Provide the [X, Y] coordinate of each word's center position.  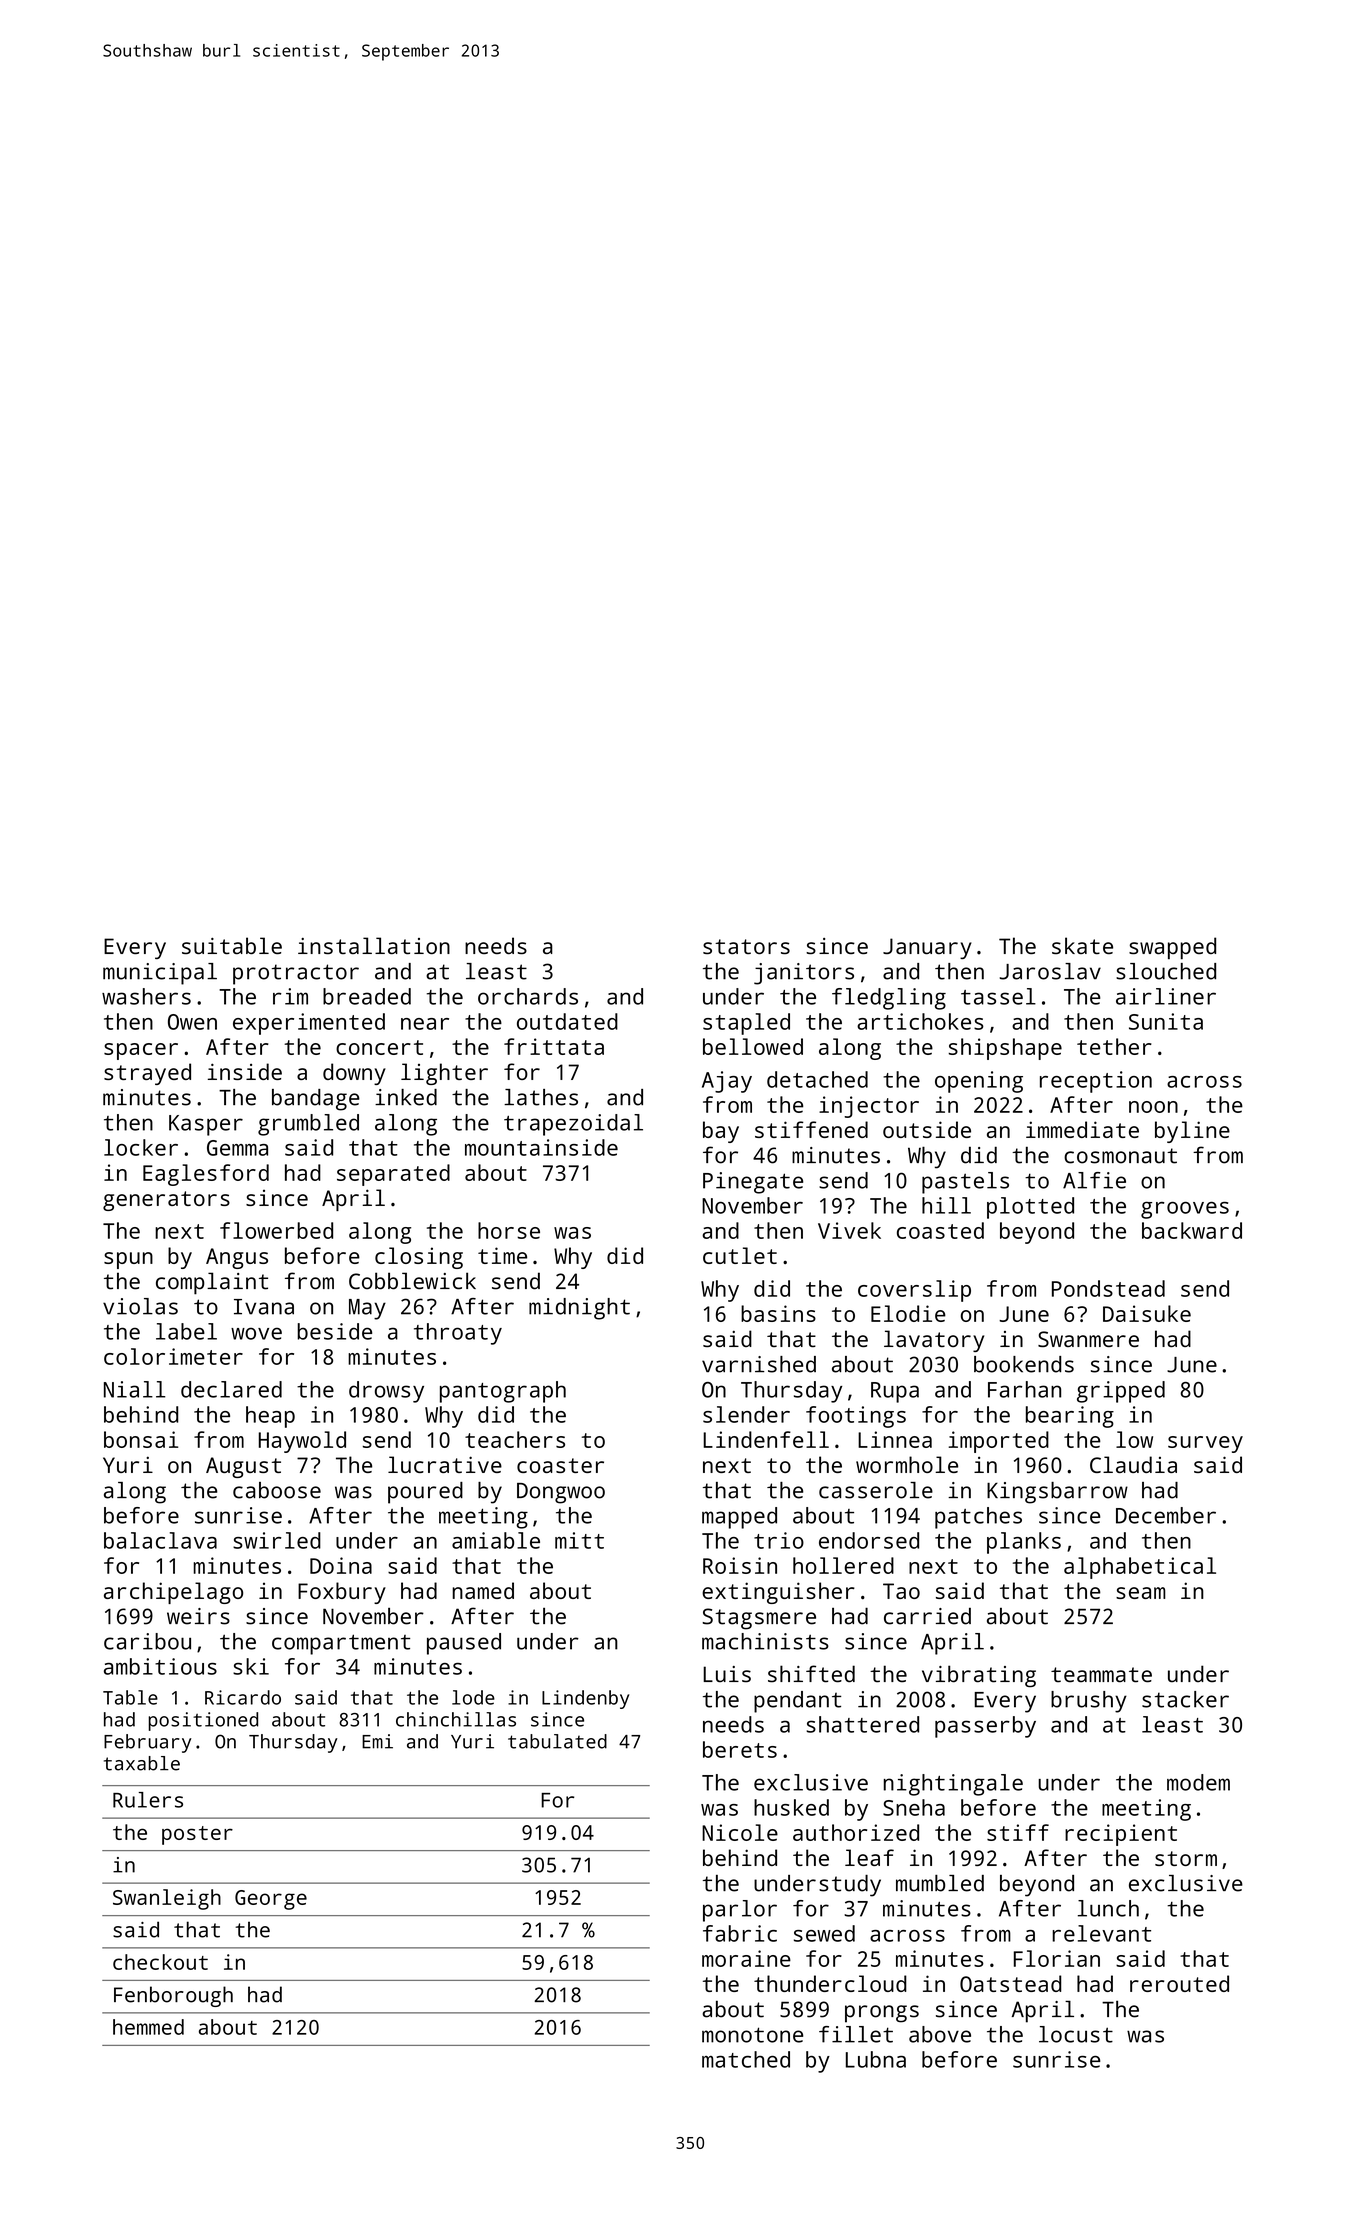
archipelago [173, 1593]
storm [1186, 1858]
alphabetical [1140, 1568]
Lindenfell [766, 1439]
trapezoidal [573, 1125]
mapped [739, 1518]
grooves [1185, 1210]
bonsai [141, 1439]
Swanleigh [167, 1899]
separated [393, 1175]
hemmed [148, 2027]
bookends [1024, 1364]
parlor [740, 1911]
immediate [1082, 1129]
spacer [141, 1051]
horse [509, 1230]
